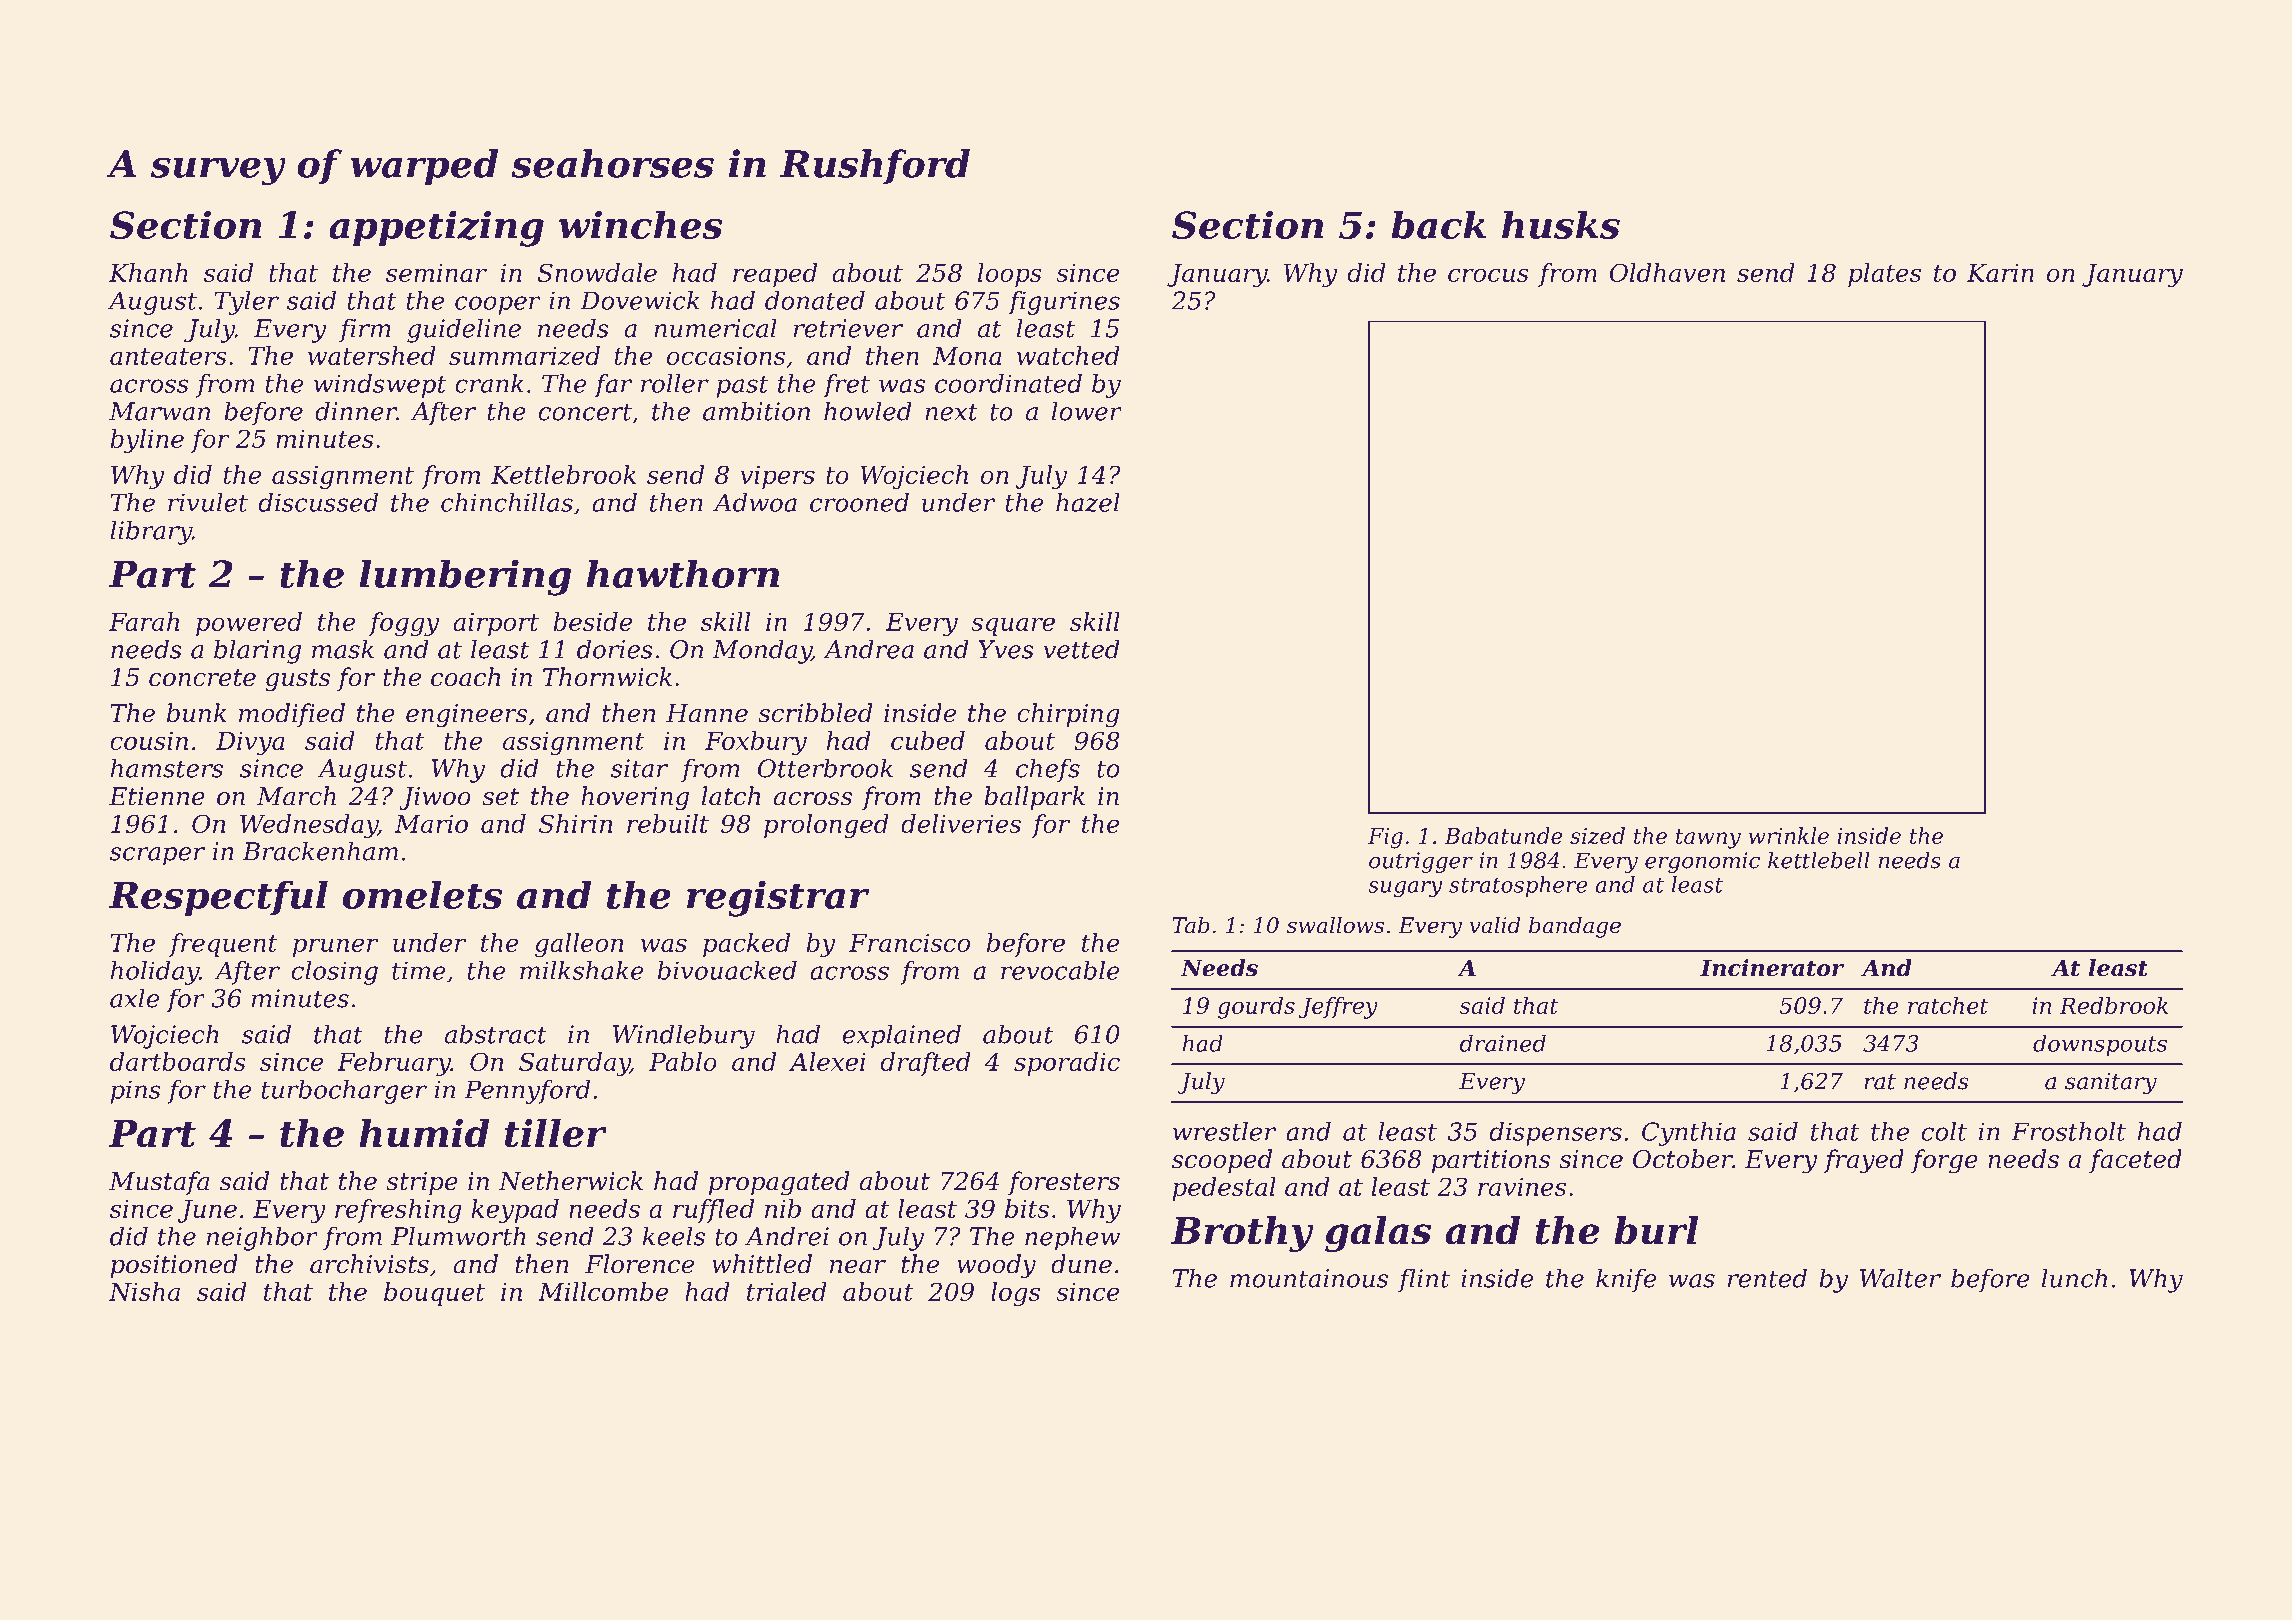 The image size is (2292, 1620). I want to click on Karin, so click(2000, 273).
